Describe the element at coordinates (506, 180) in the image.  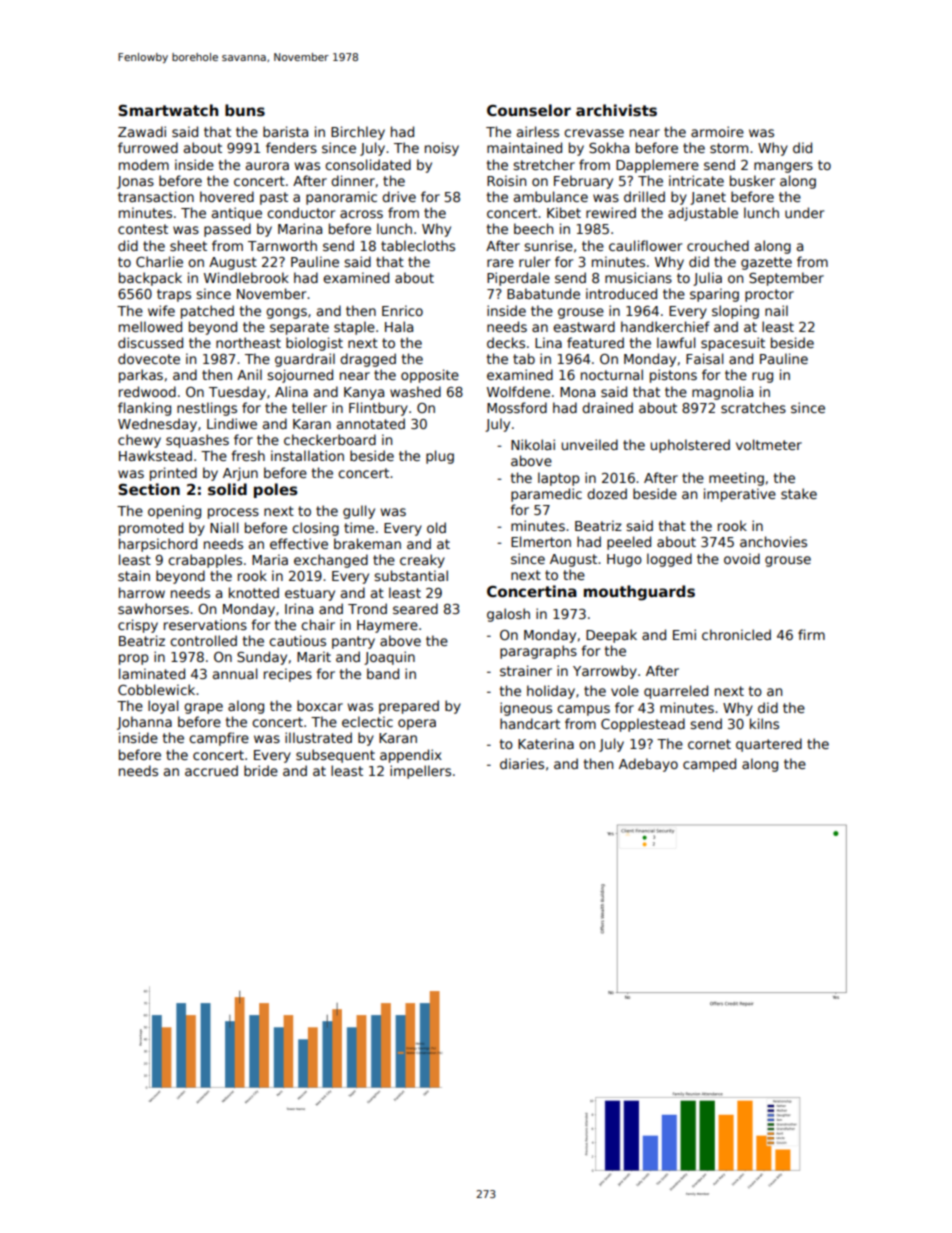
I see `Roisin` at that location.
